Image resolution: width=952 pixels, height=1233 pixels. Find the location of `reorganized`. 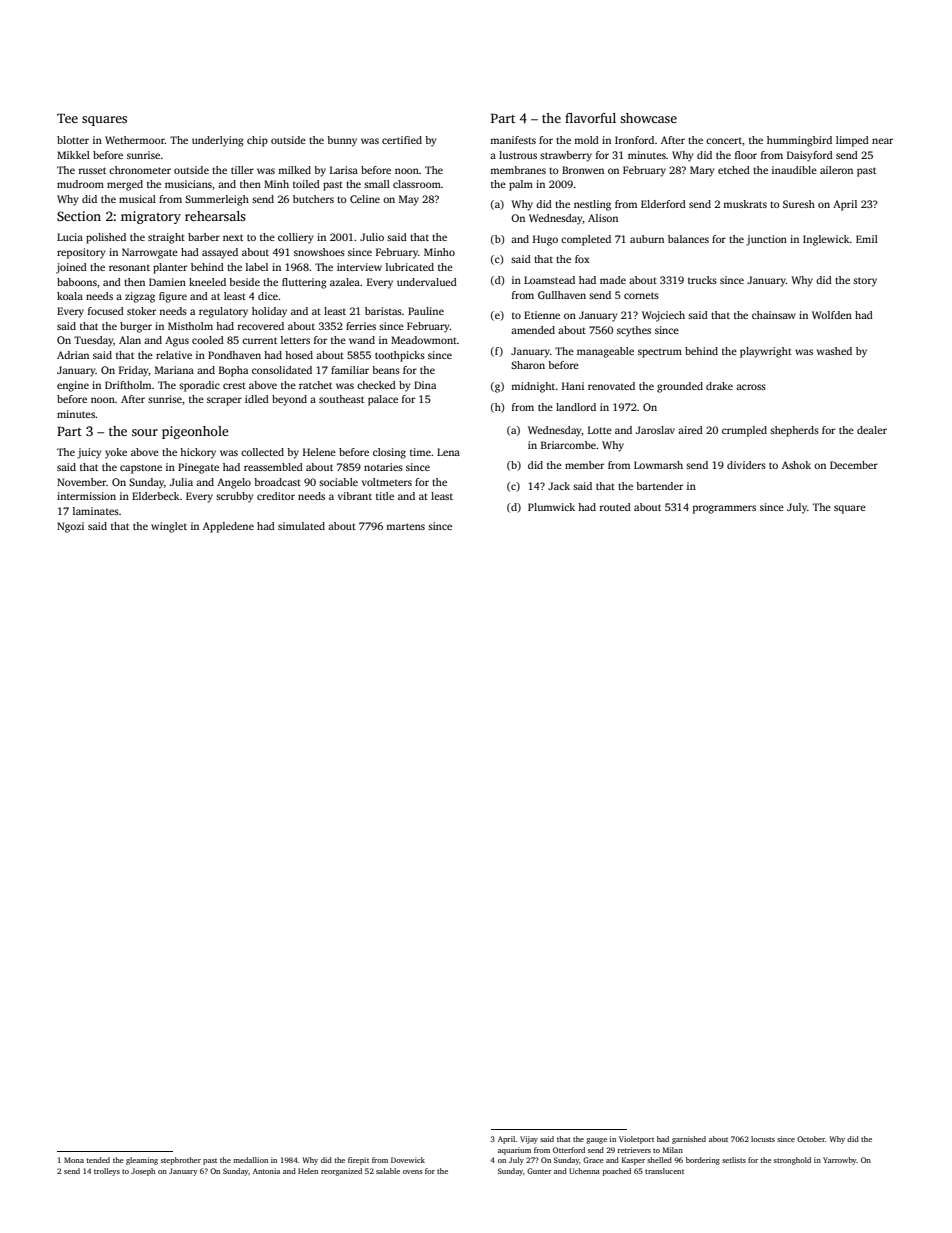

reorganized is located at coordinates (341, 1172).
